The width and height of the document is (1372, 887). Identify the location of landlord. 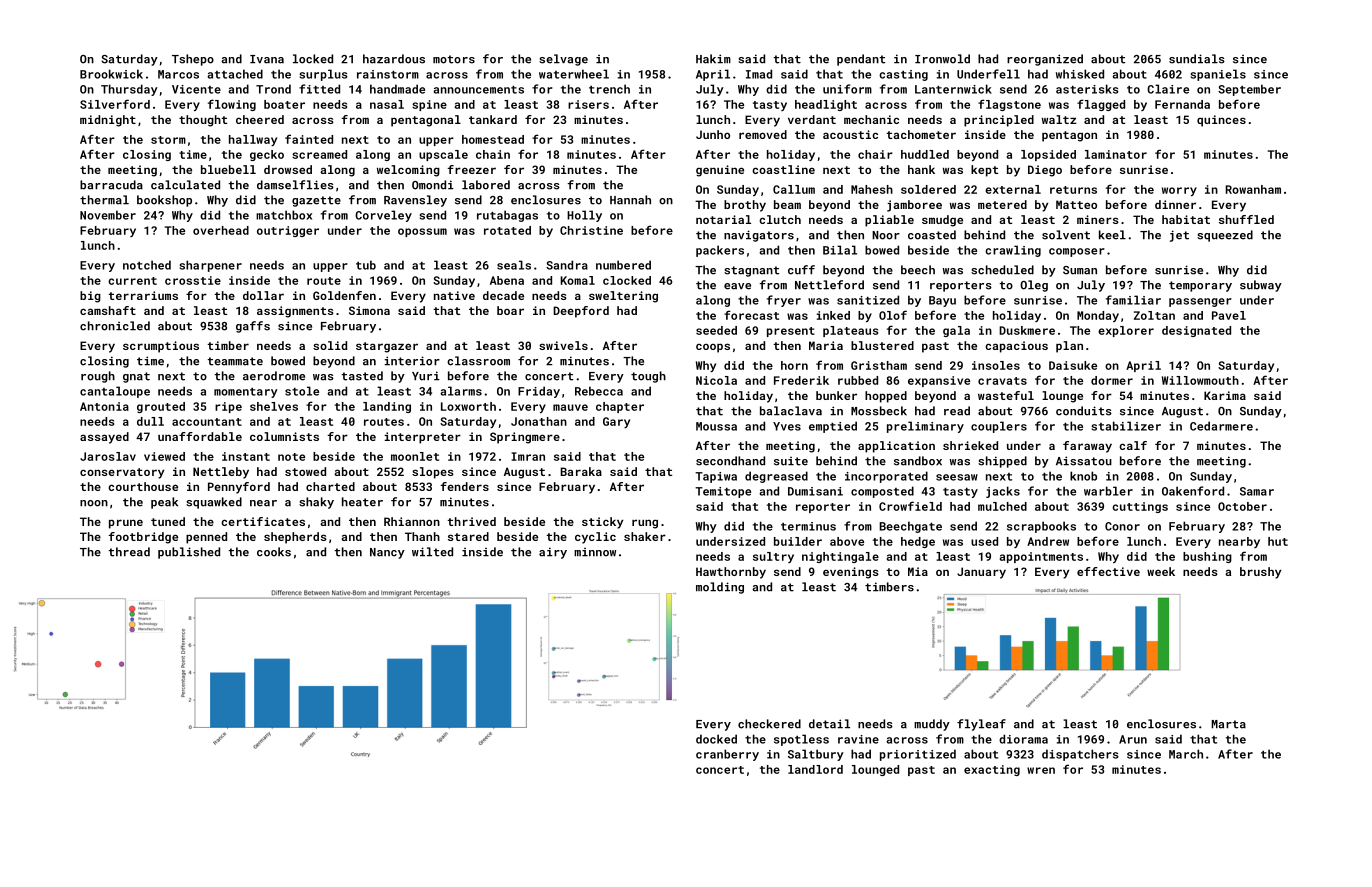
(815, 769).
